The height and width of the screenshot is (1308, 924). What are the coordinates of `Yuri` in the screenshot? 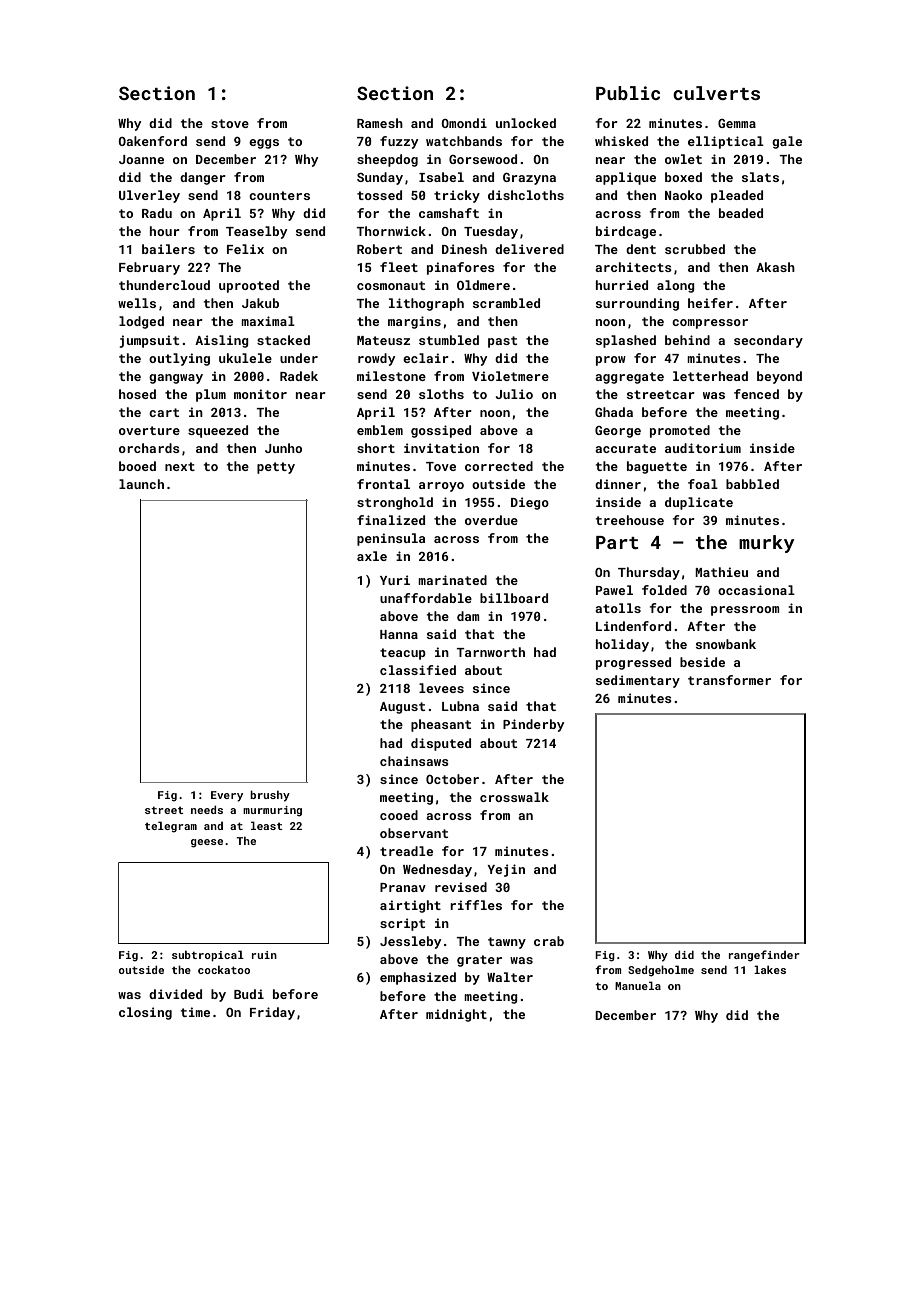 It's located at (395, 580).
